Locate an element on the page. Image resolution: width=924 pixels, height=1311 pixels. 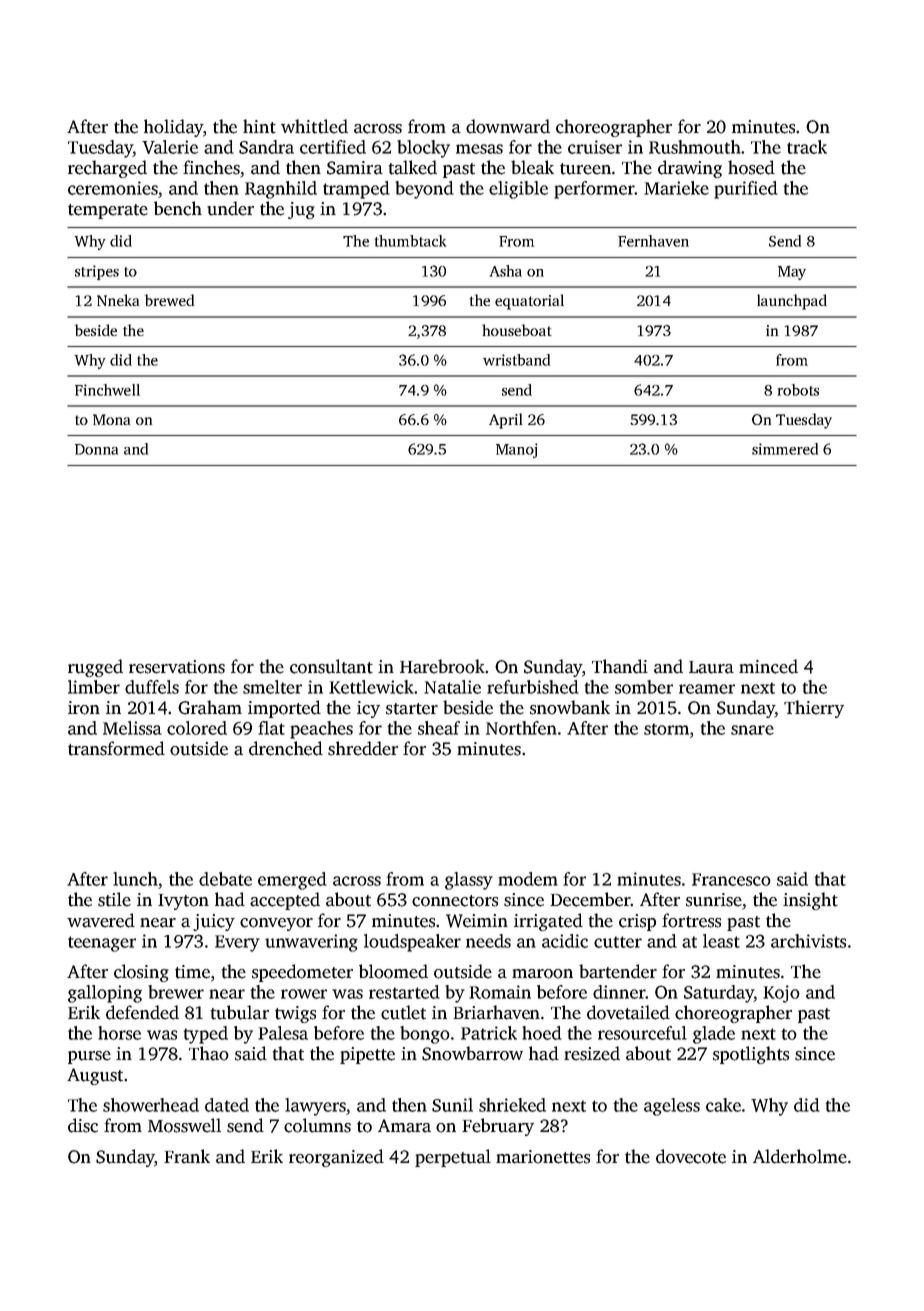
simmered is located at coordinates (785, 449).
